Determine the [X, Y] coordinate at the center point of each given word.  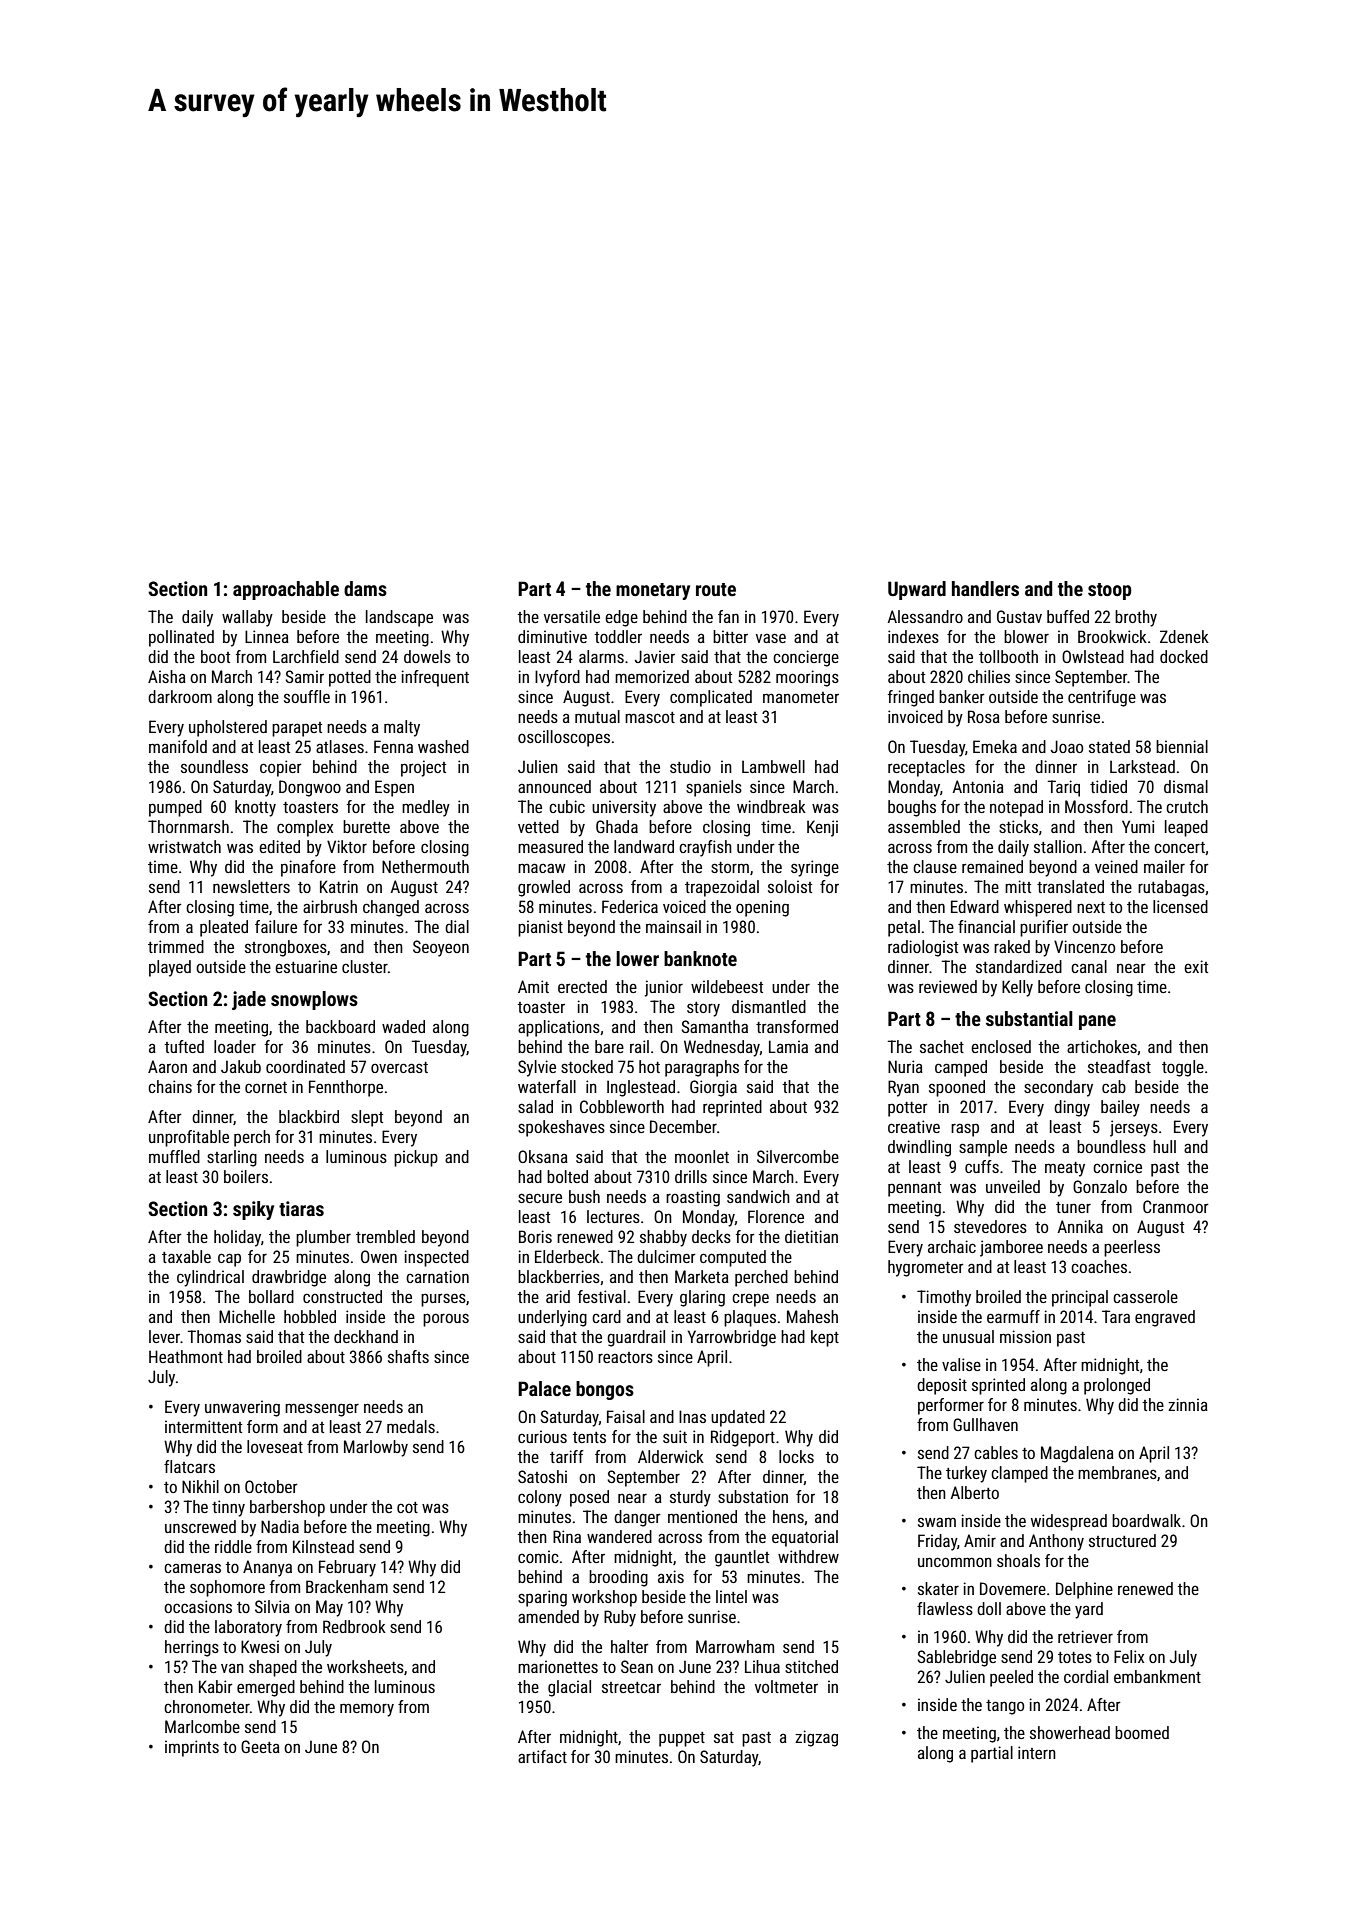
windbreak [771, 806]
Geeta [260, 1746]
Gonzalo [1100, 1186]
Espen [394, 788]
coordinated [305, 1066]
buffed [1068, 616]
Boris [535, 1236]
